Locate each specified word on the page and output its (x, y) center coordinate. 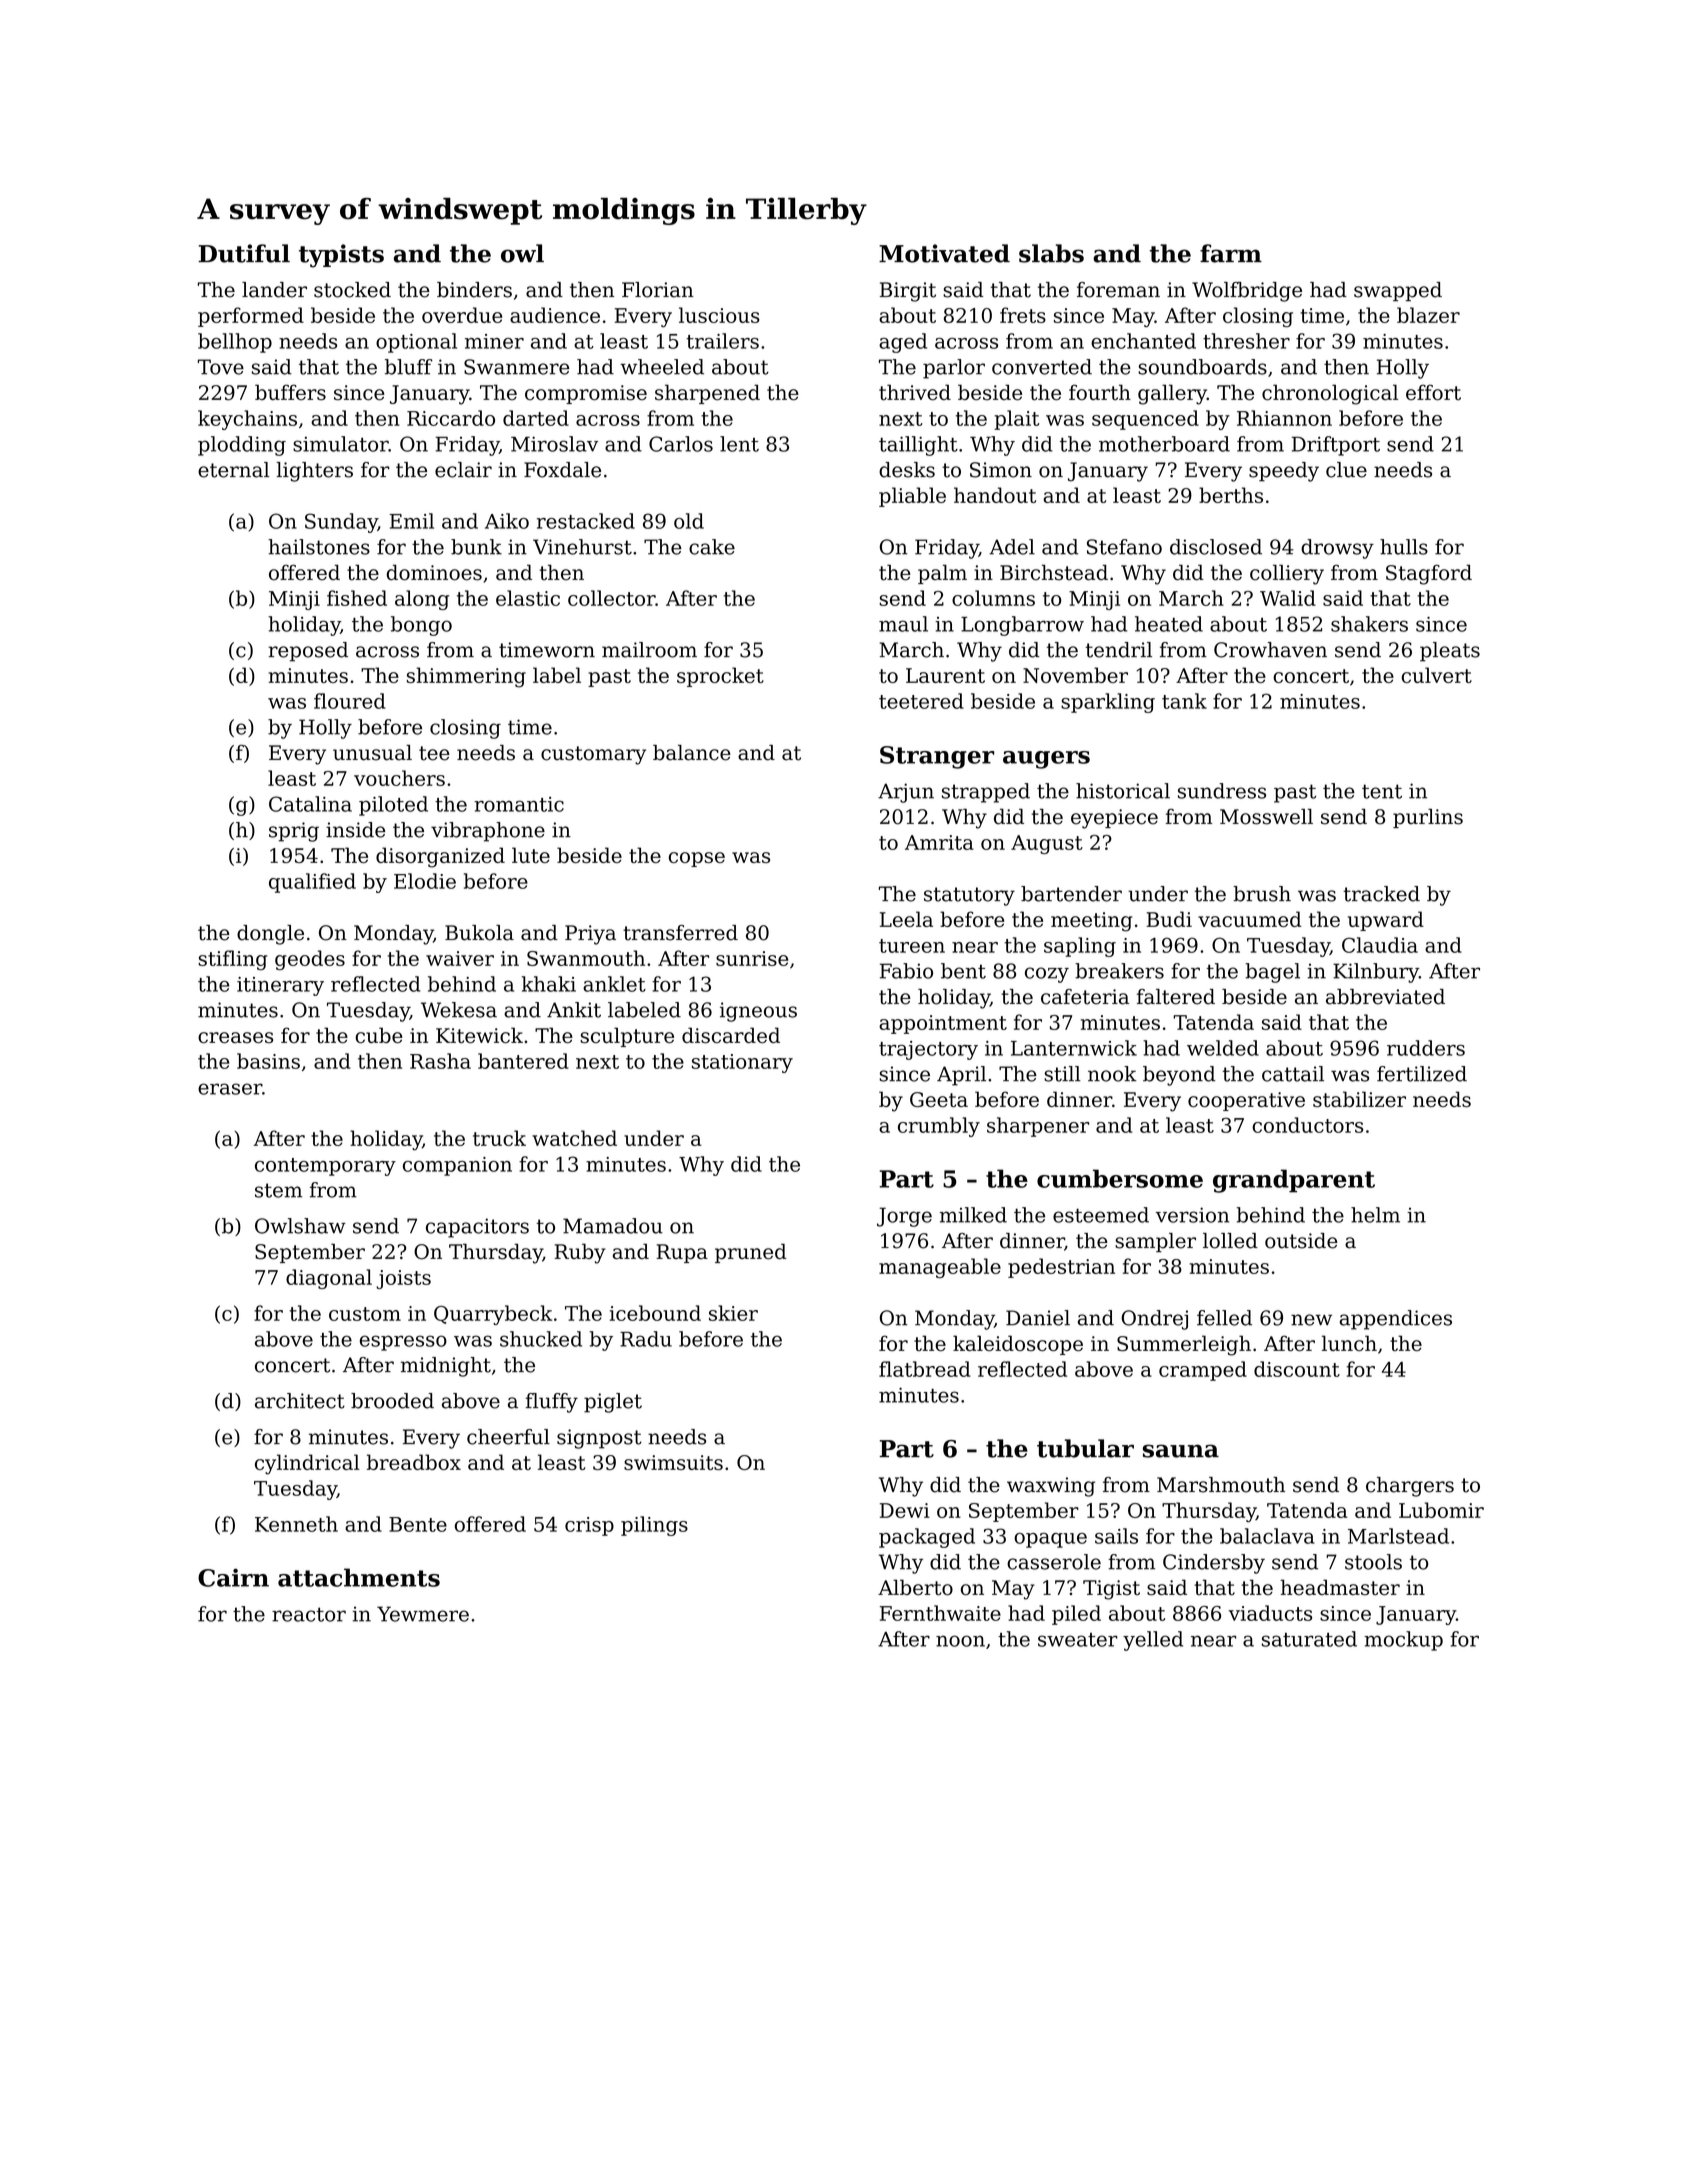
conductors (1307, 1125)
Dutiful (244, 253)
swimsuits (673, 1462)
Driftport (1336, 446)
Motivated (944, 253)
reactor (309, 1614)
